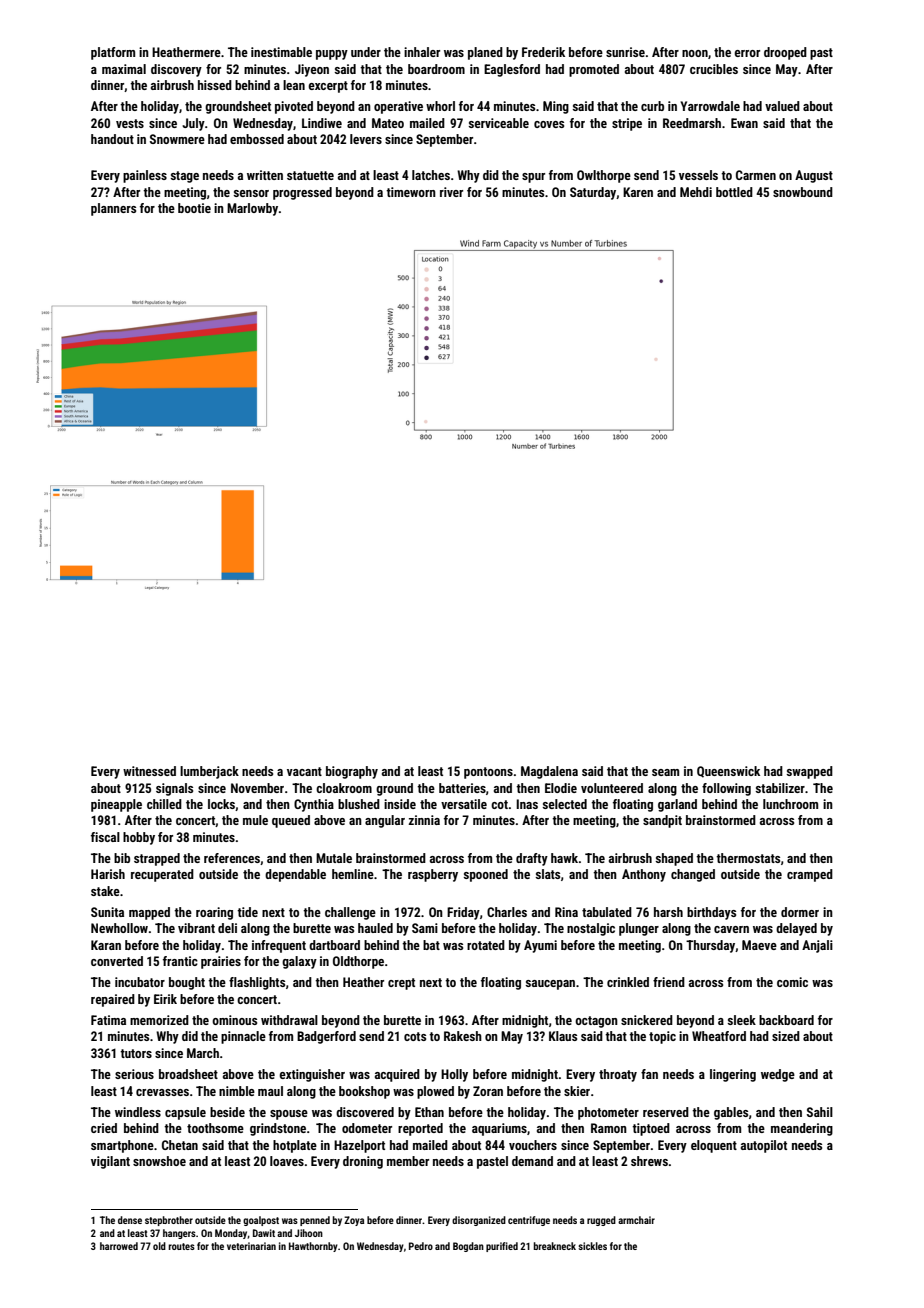 This image has width=924, height=1308. What do you see at coordinates (549, 772) in the image?
I see `Magdalena` at bounding box center [549, 772].
